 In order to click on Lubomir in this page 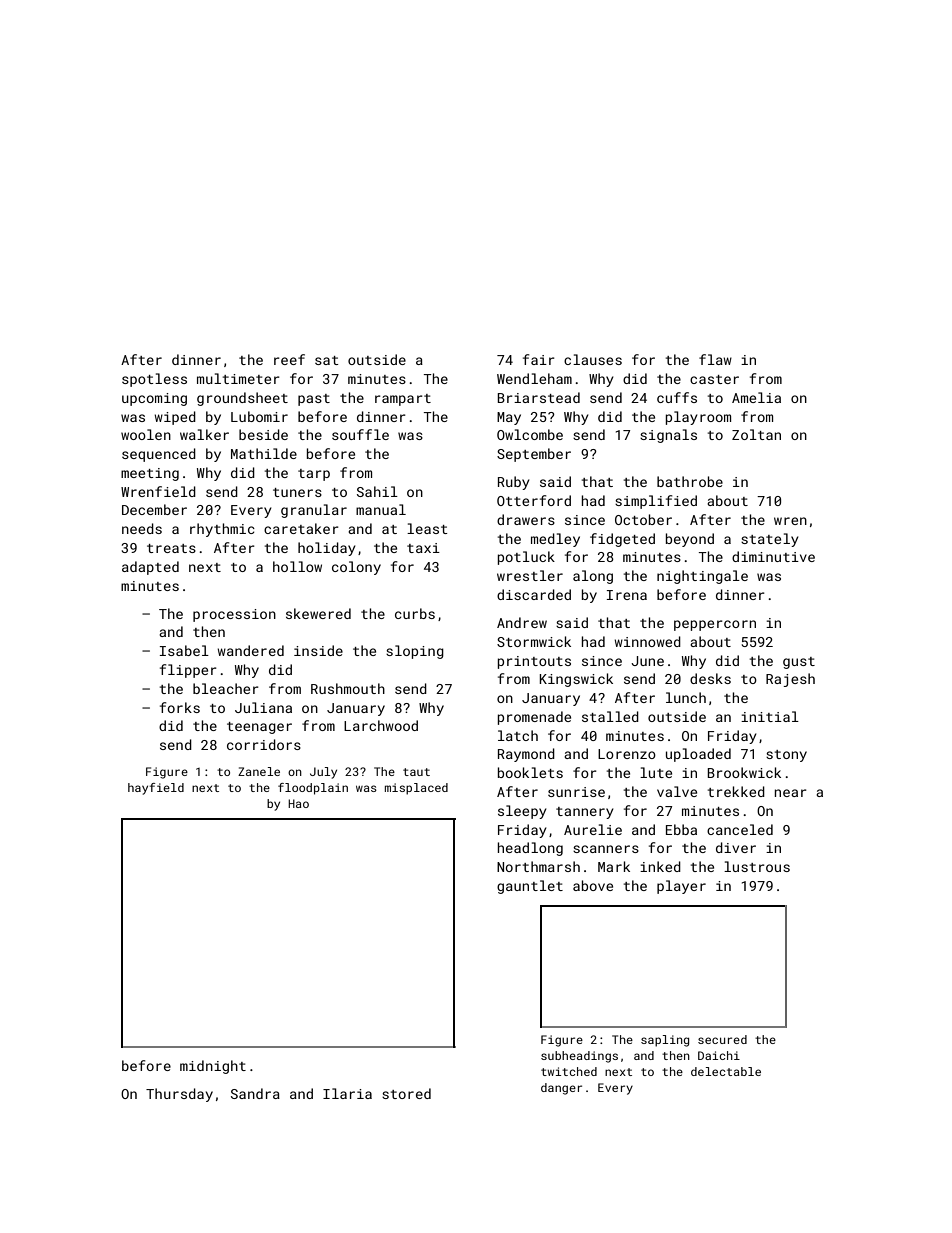, I will do `click(259, 416)`.
